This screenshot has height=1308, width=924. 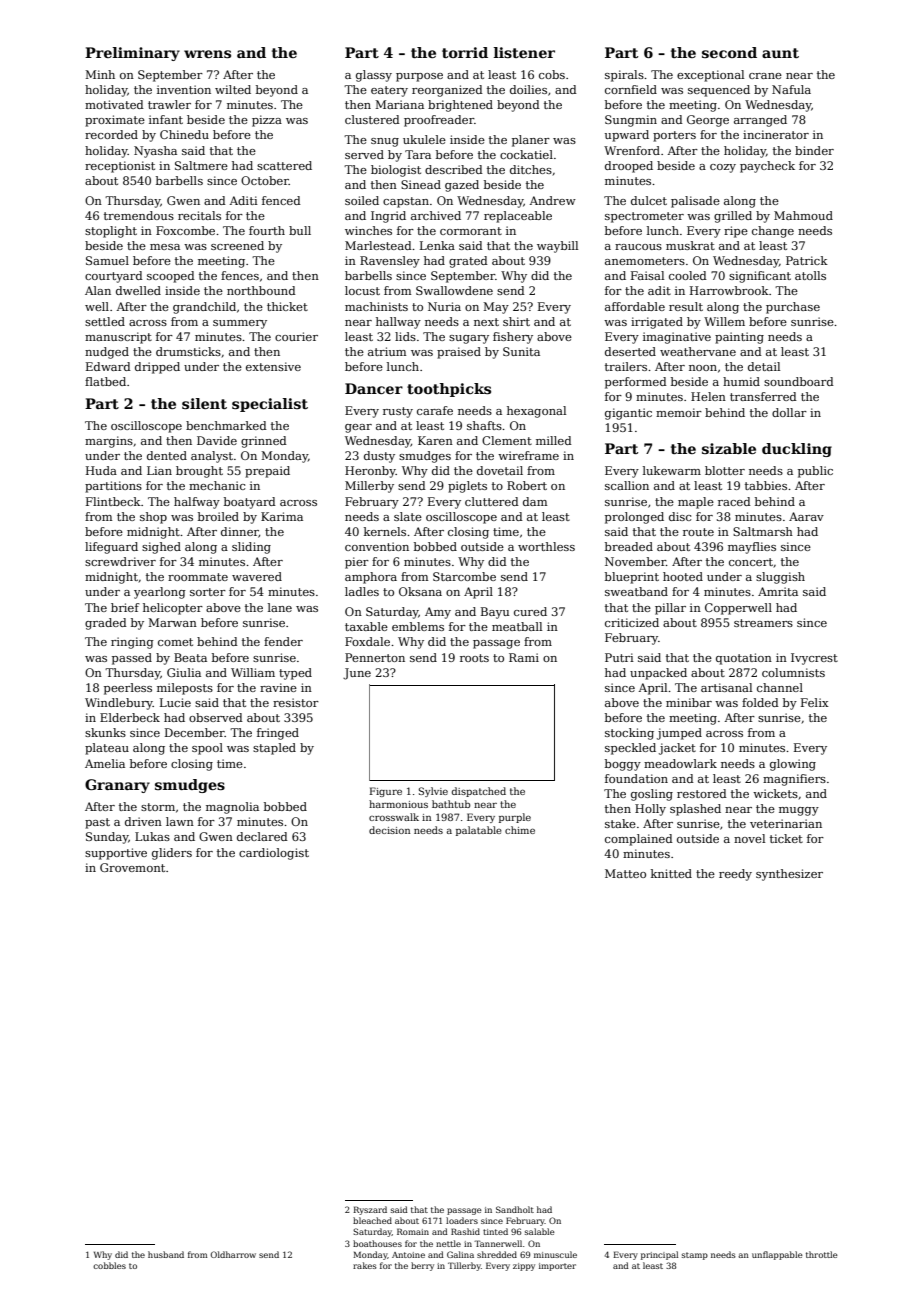 I want to click on bathtub, so click(x=451, y=804).
